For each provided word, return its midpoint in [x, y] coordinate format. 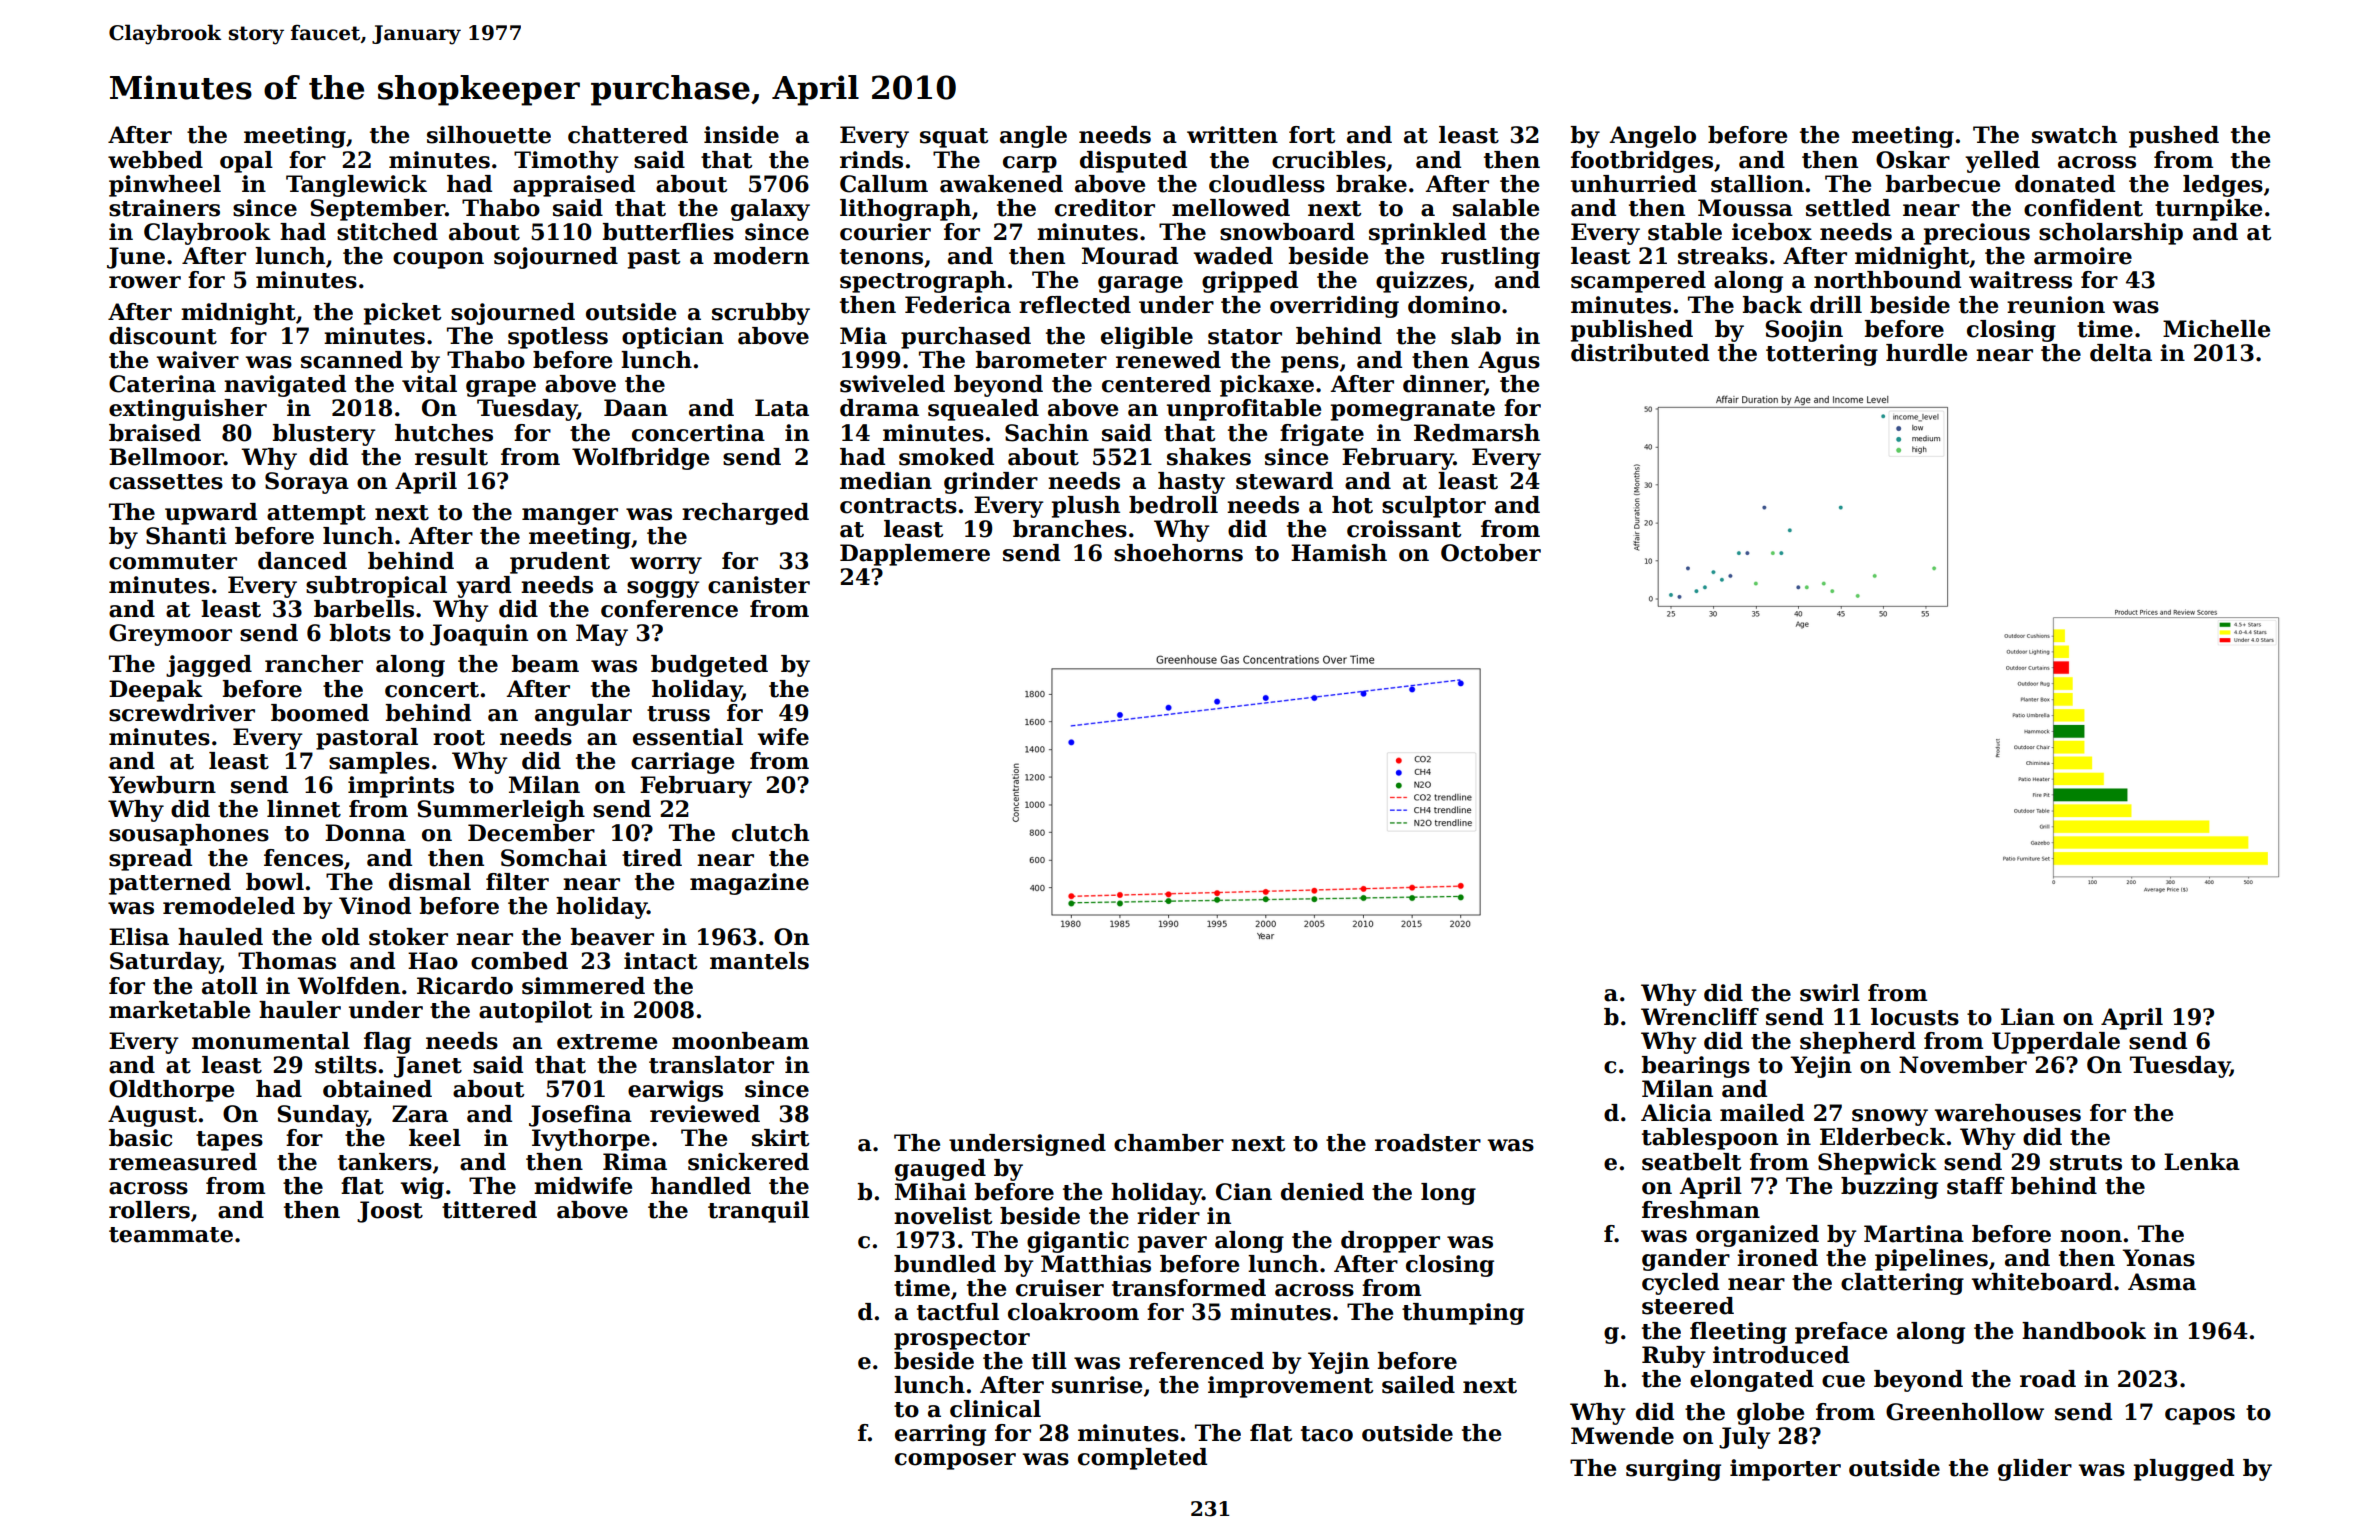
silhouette [489, 135]
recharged [745, 514]
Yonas [2158, 1258]
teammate [171, 1235]
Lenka [2202, 1162]
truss [678, 714]
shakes [1209, 457]
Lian [2028, 1017]
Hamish [1339, 553]
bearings [1696, 1067]
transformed [1189, 1288]
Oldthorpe [171, 1091]
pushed [2174, 137]
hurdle [1926, 353]
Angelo [1652, 137]
